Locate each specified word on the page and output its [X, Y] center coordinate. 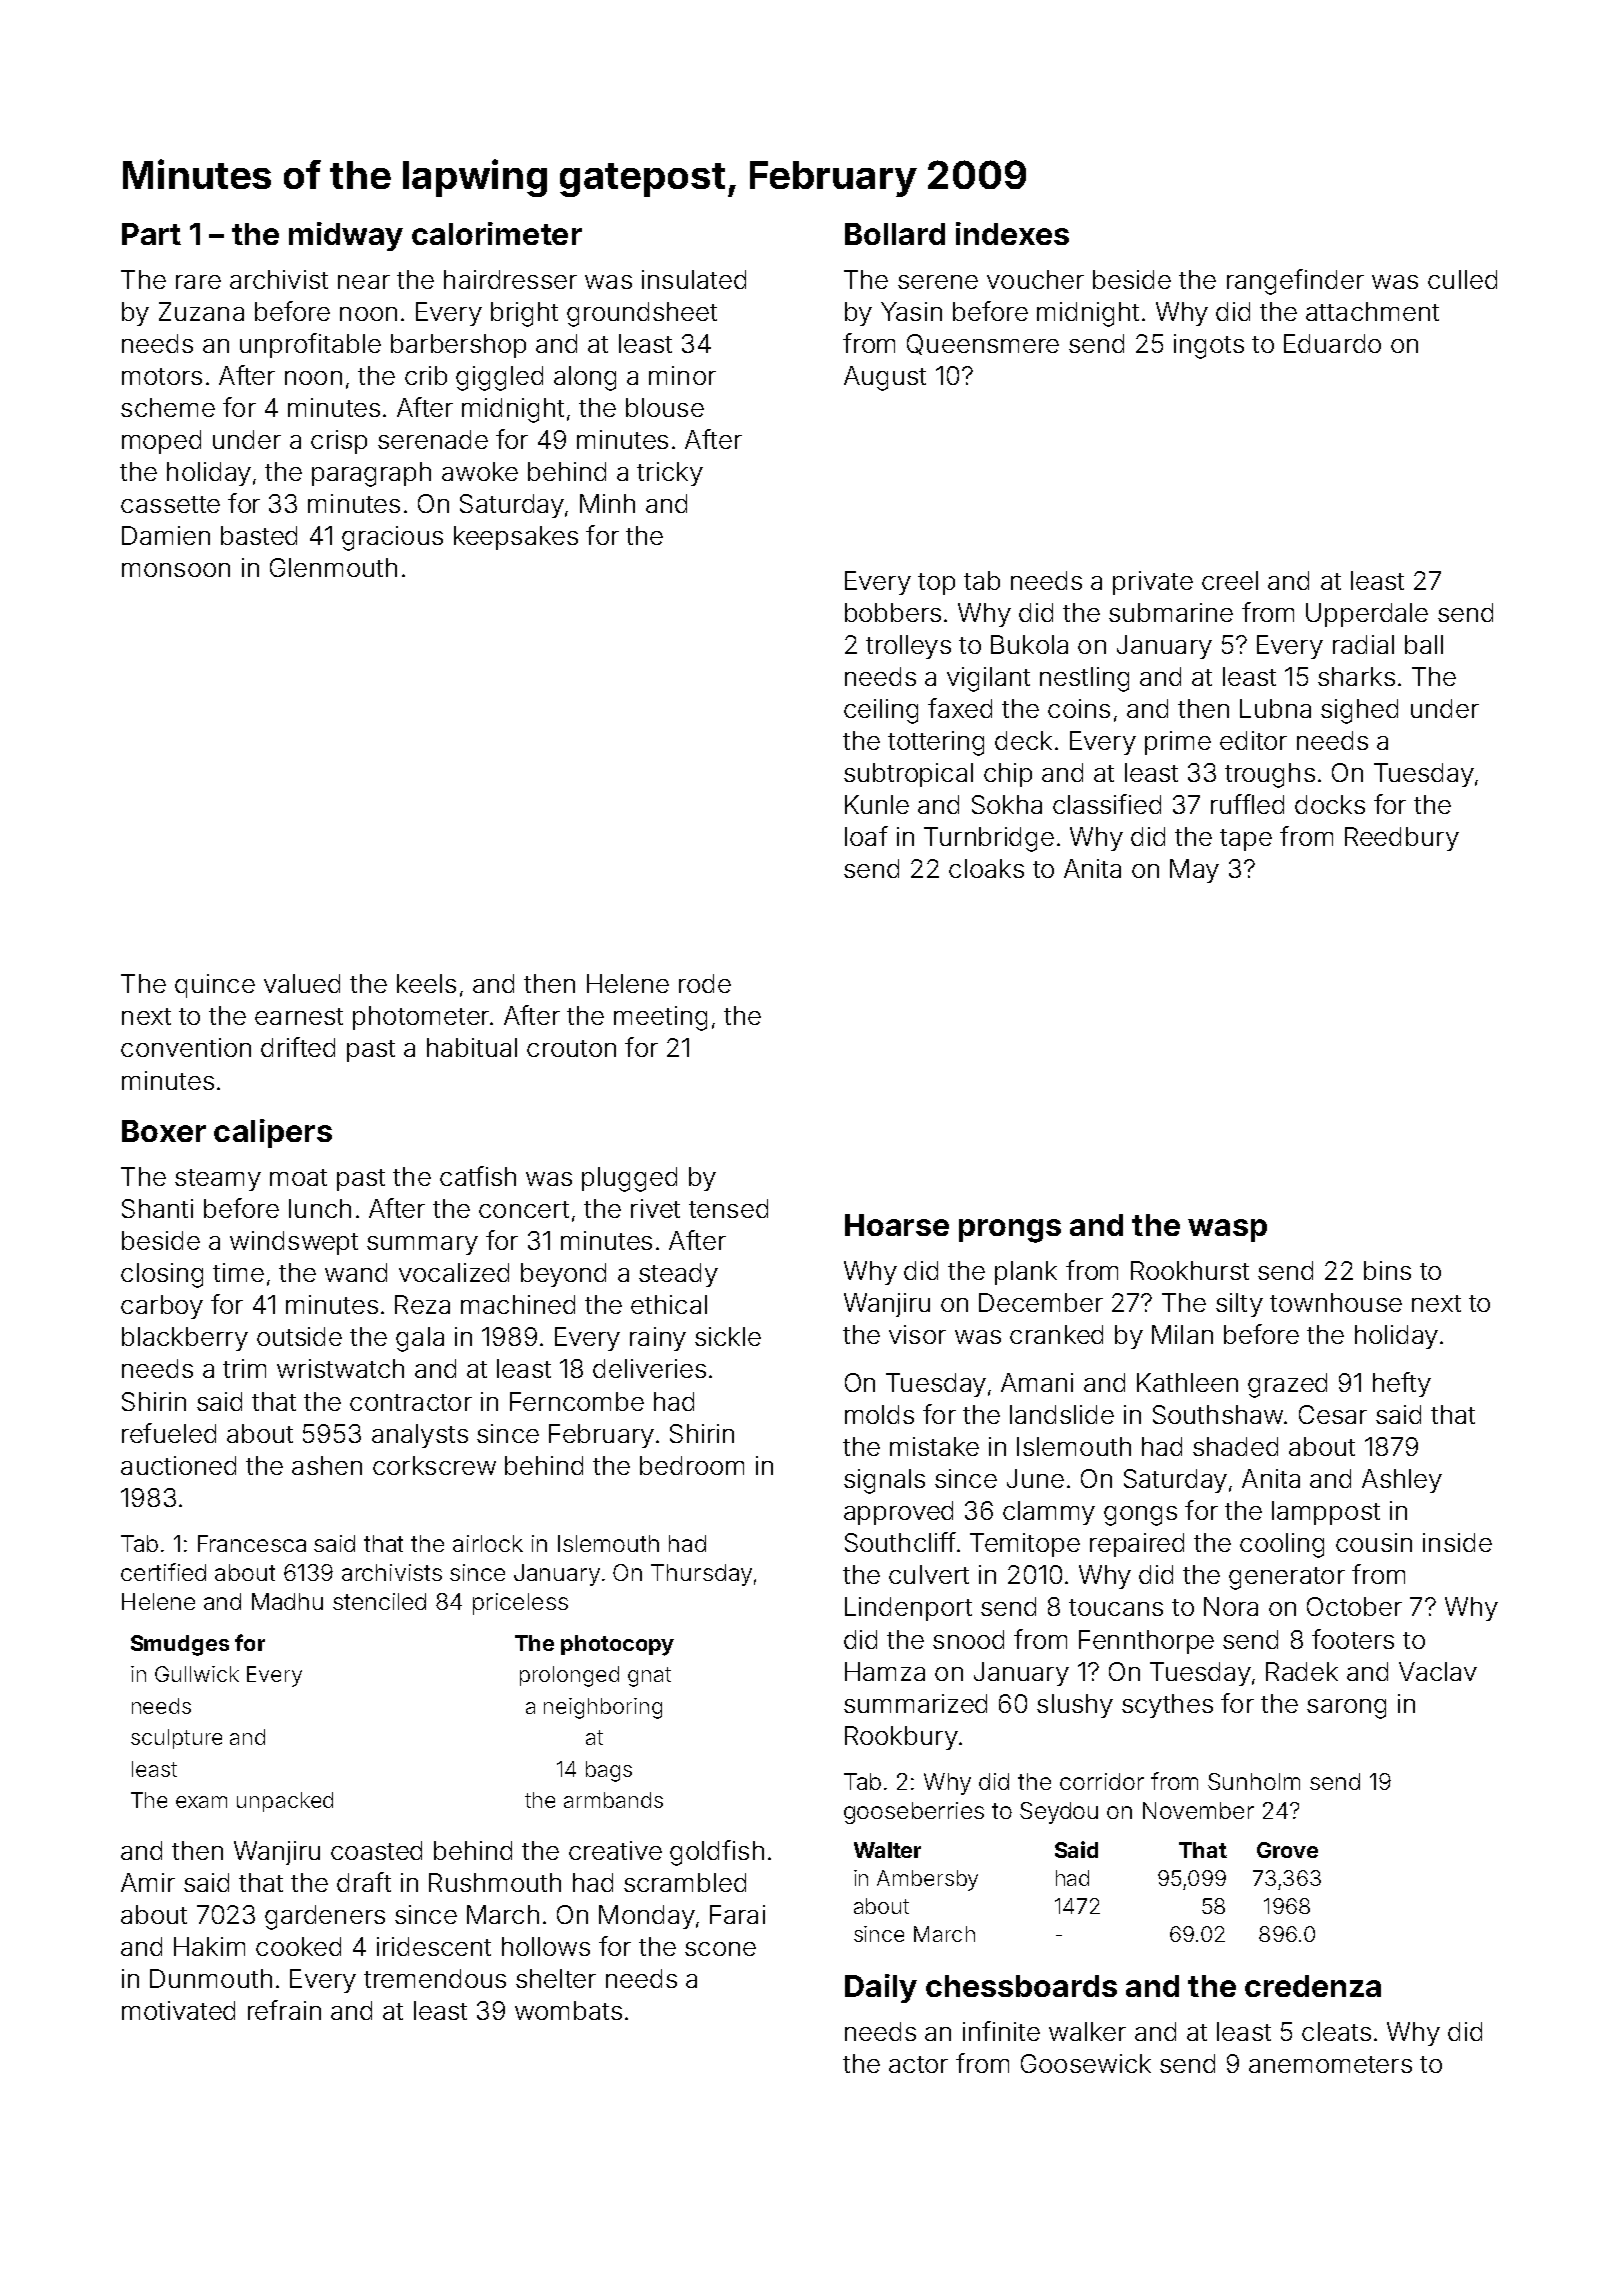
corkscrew [434, 1465]
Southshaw [1218, 1414]
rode [705, 983]
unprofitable [310, 345]
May [1194, 871]
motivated [178, 2010]
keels [426, 983]
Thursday [701, 1575]
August [885, 378]
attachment [1372, 311]
